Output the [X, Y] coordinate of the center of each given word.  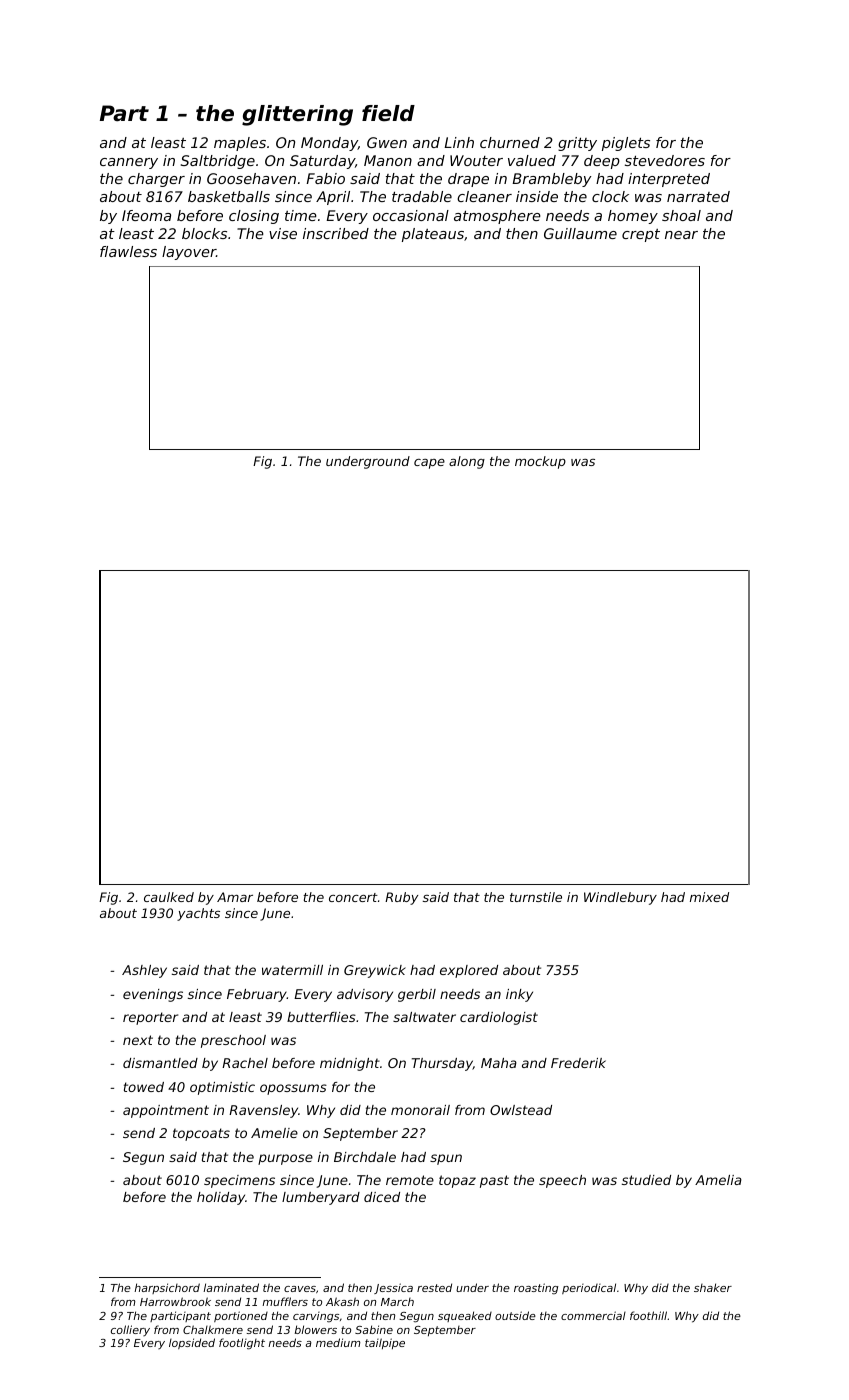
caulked [169, 897]
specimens [239, 1181]
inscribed [336, 233]
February [257, 995]
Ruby [401, 898]
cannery [129, 163]
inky [519, 995]
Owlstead [521, 1110]
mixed [709, 897]
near [681, 235]
